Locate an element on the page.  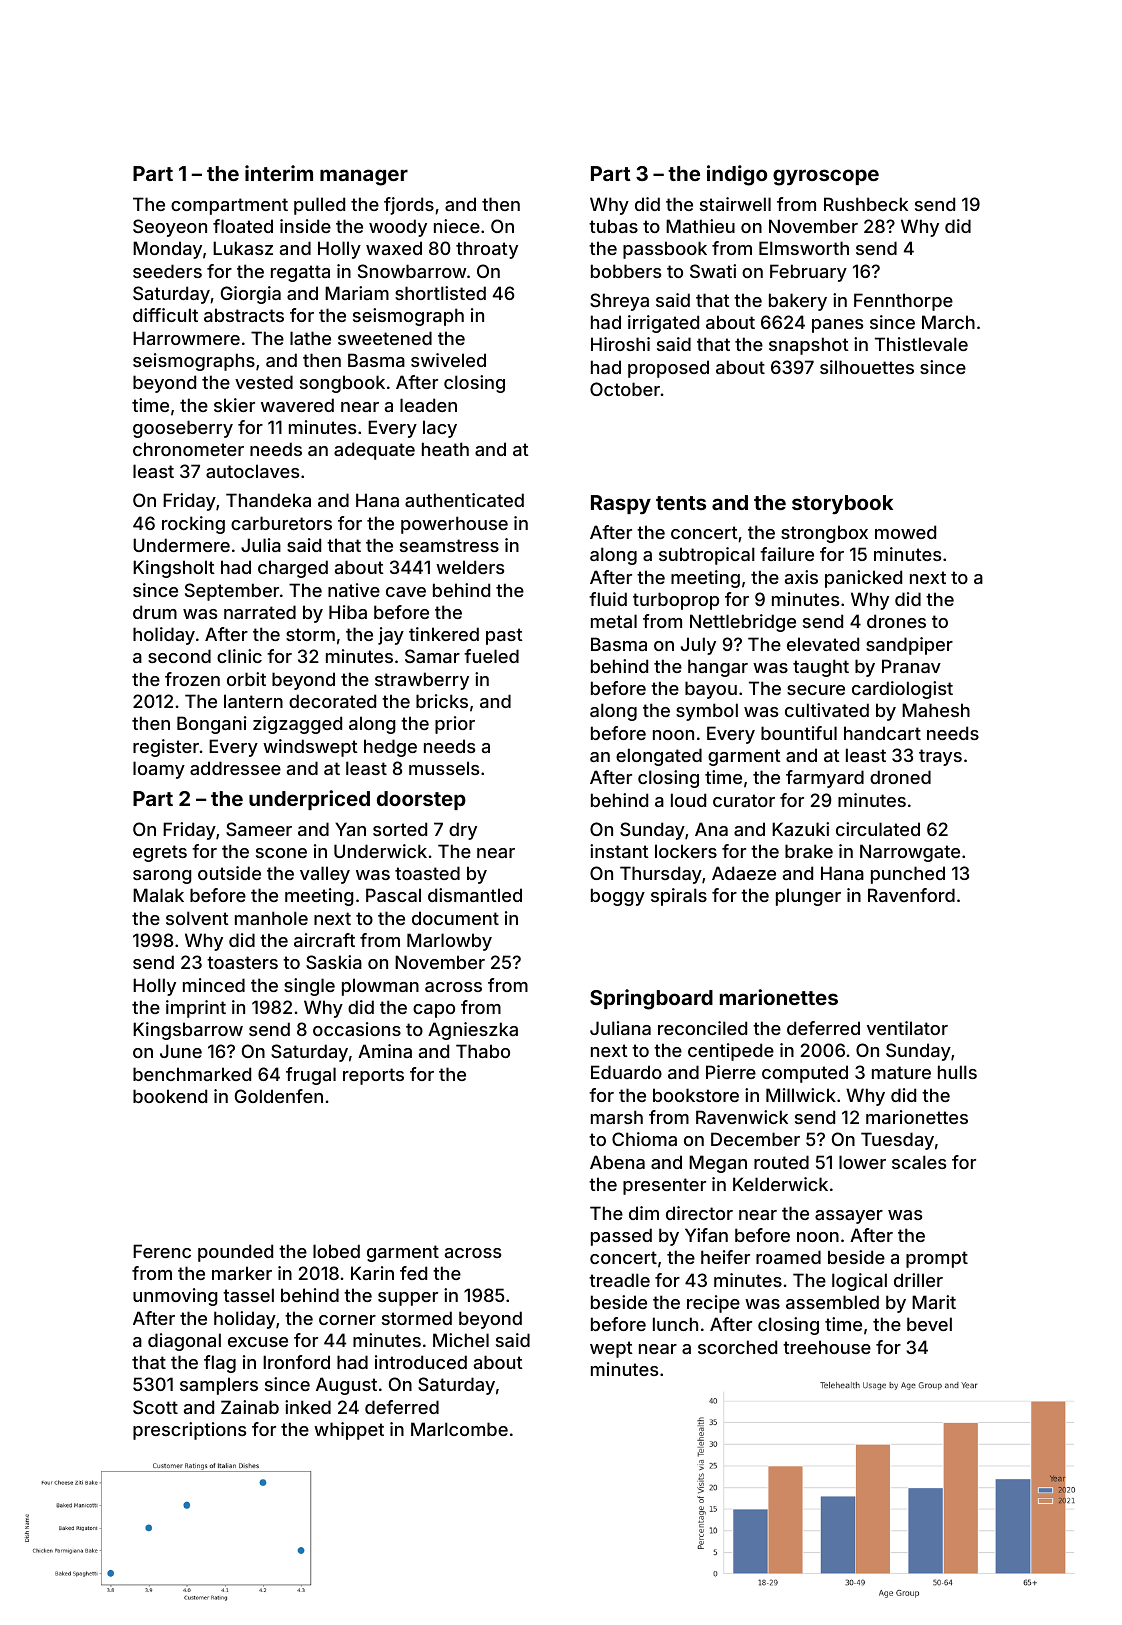
reports is located at coordinates (373, 1076).
